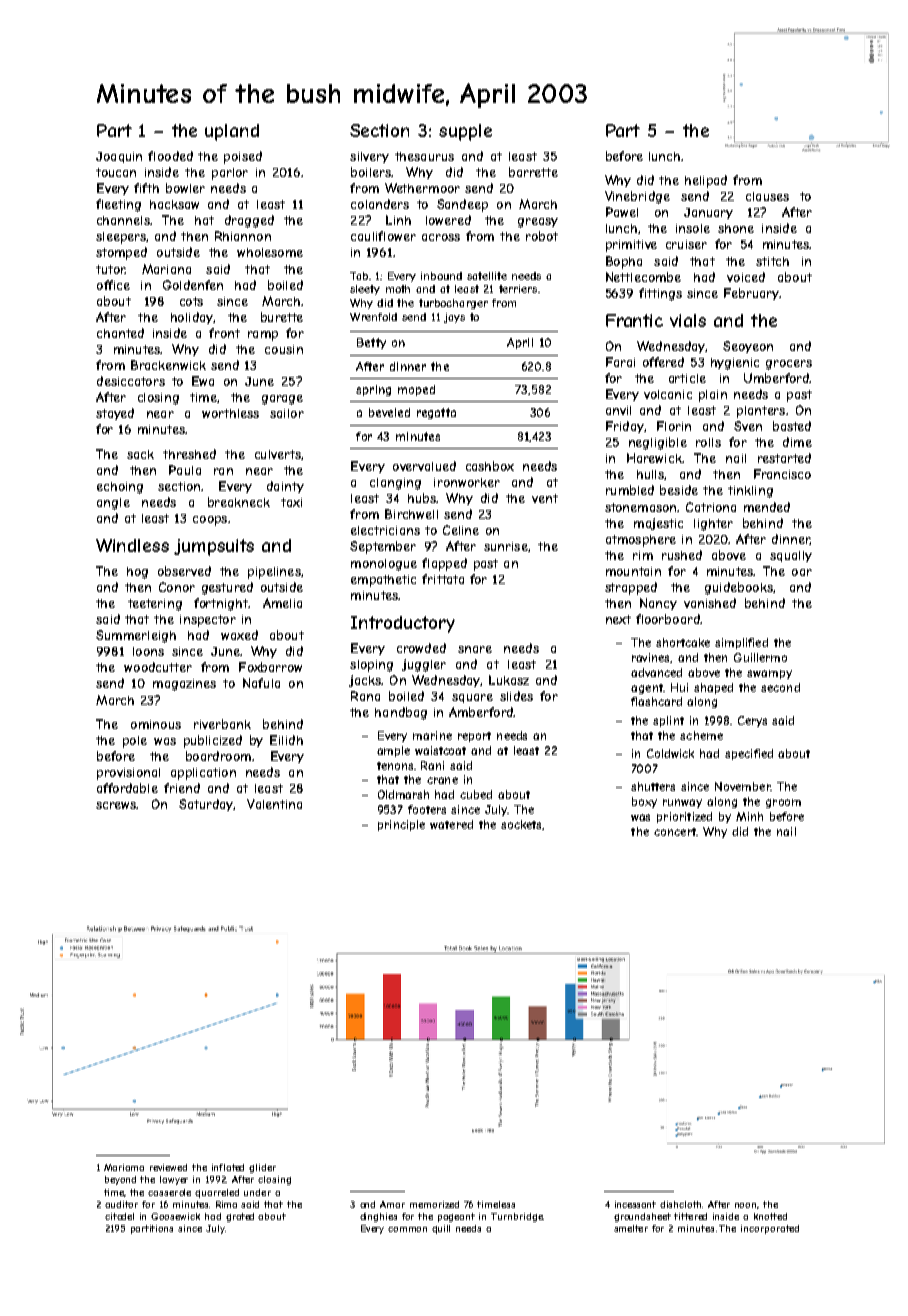  I want to click on jays, so click(454, 318).
